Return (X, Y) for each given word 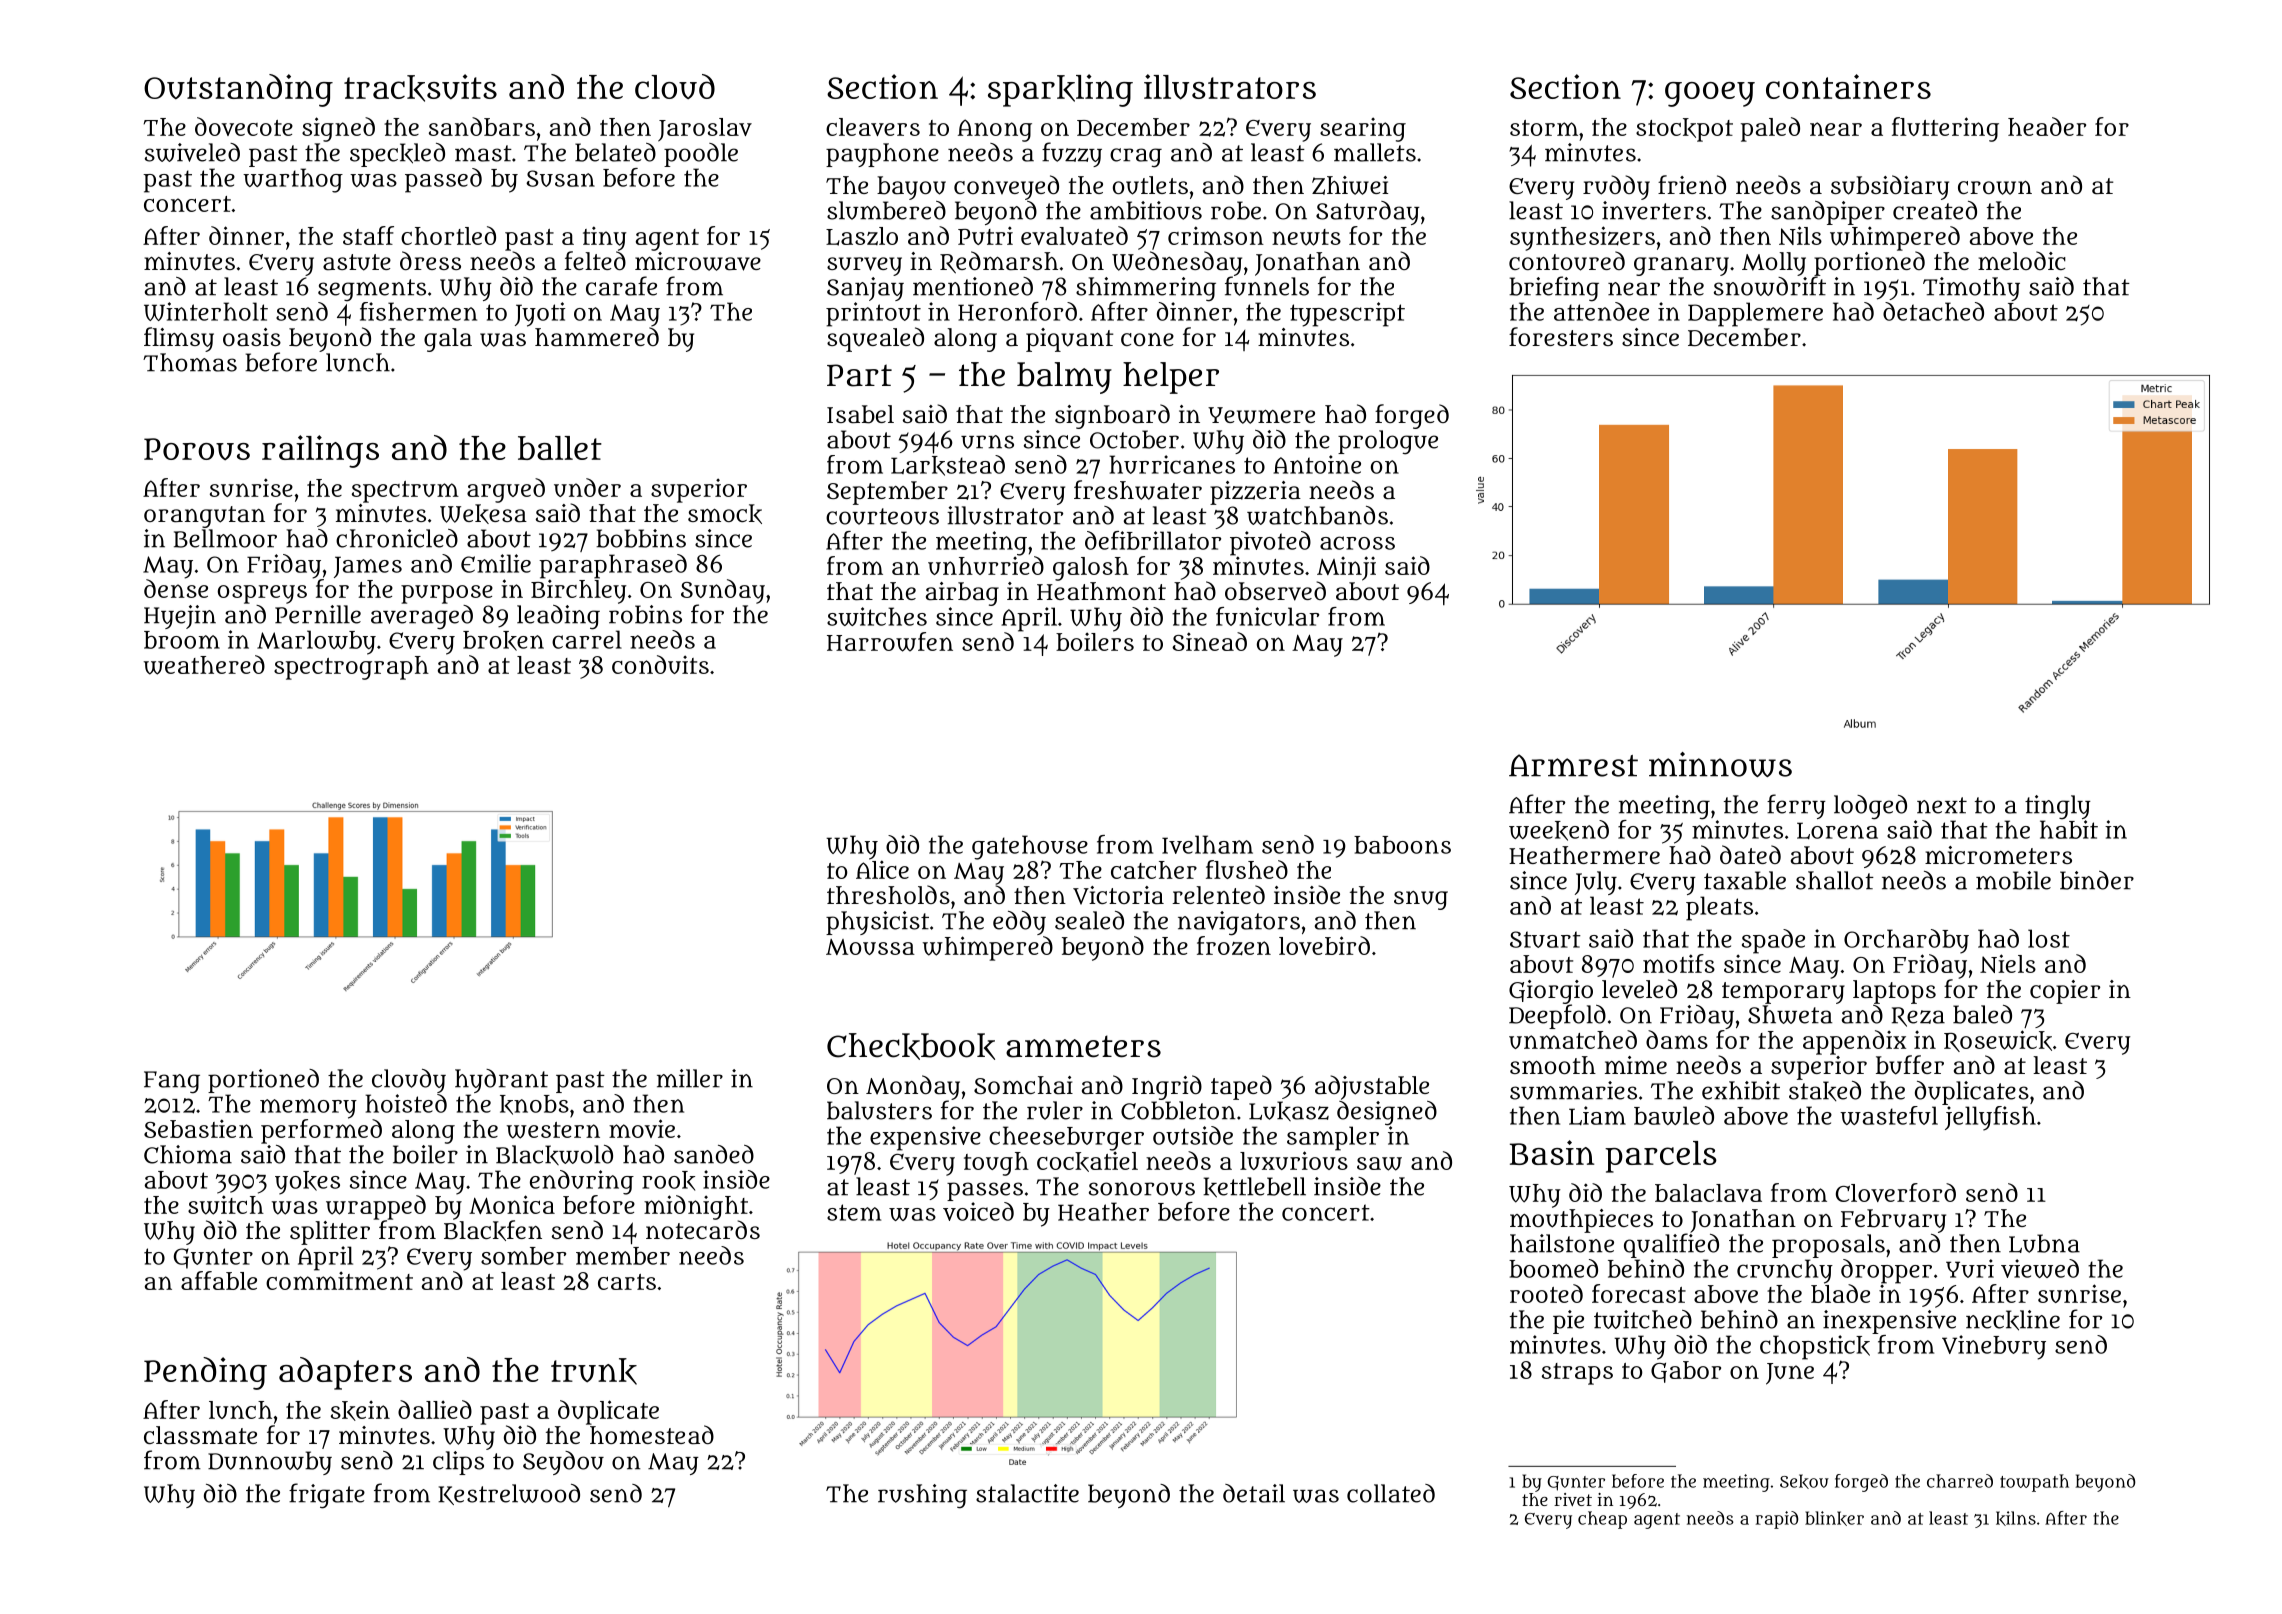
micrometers (1998, 855)
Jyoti (540, 314)
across (1357, 543)
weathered (204, 665)
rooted (1546, 1293)
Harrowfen (890, 642)
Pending (205, 1373)
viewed (2040, 1268)
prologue (1388, 442)
